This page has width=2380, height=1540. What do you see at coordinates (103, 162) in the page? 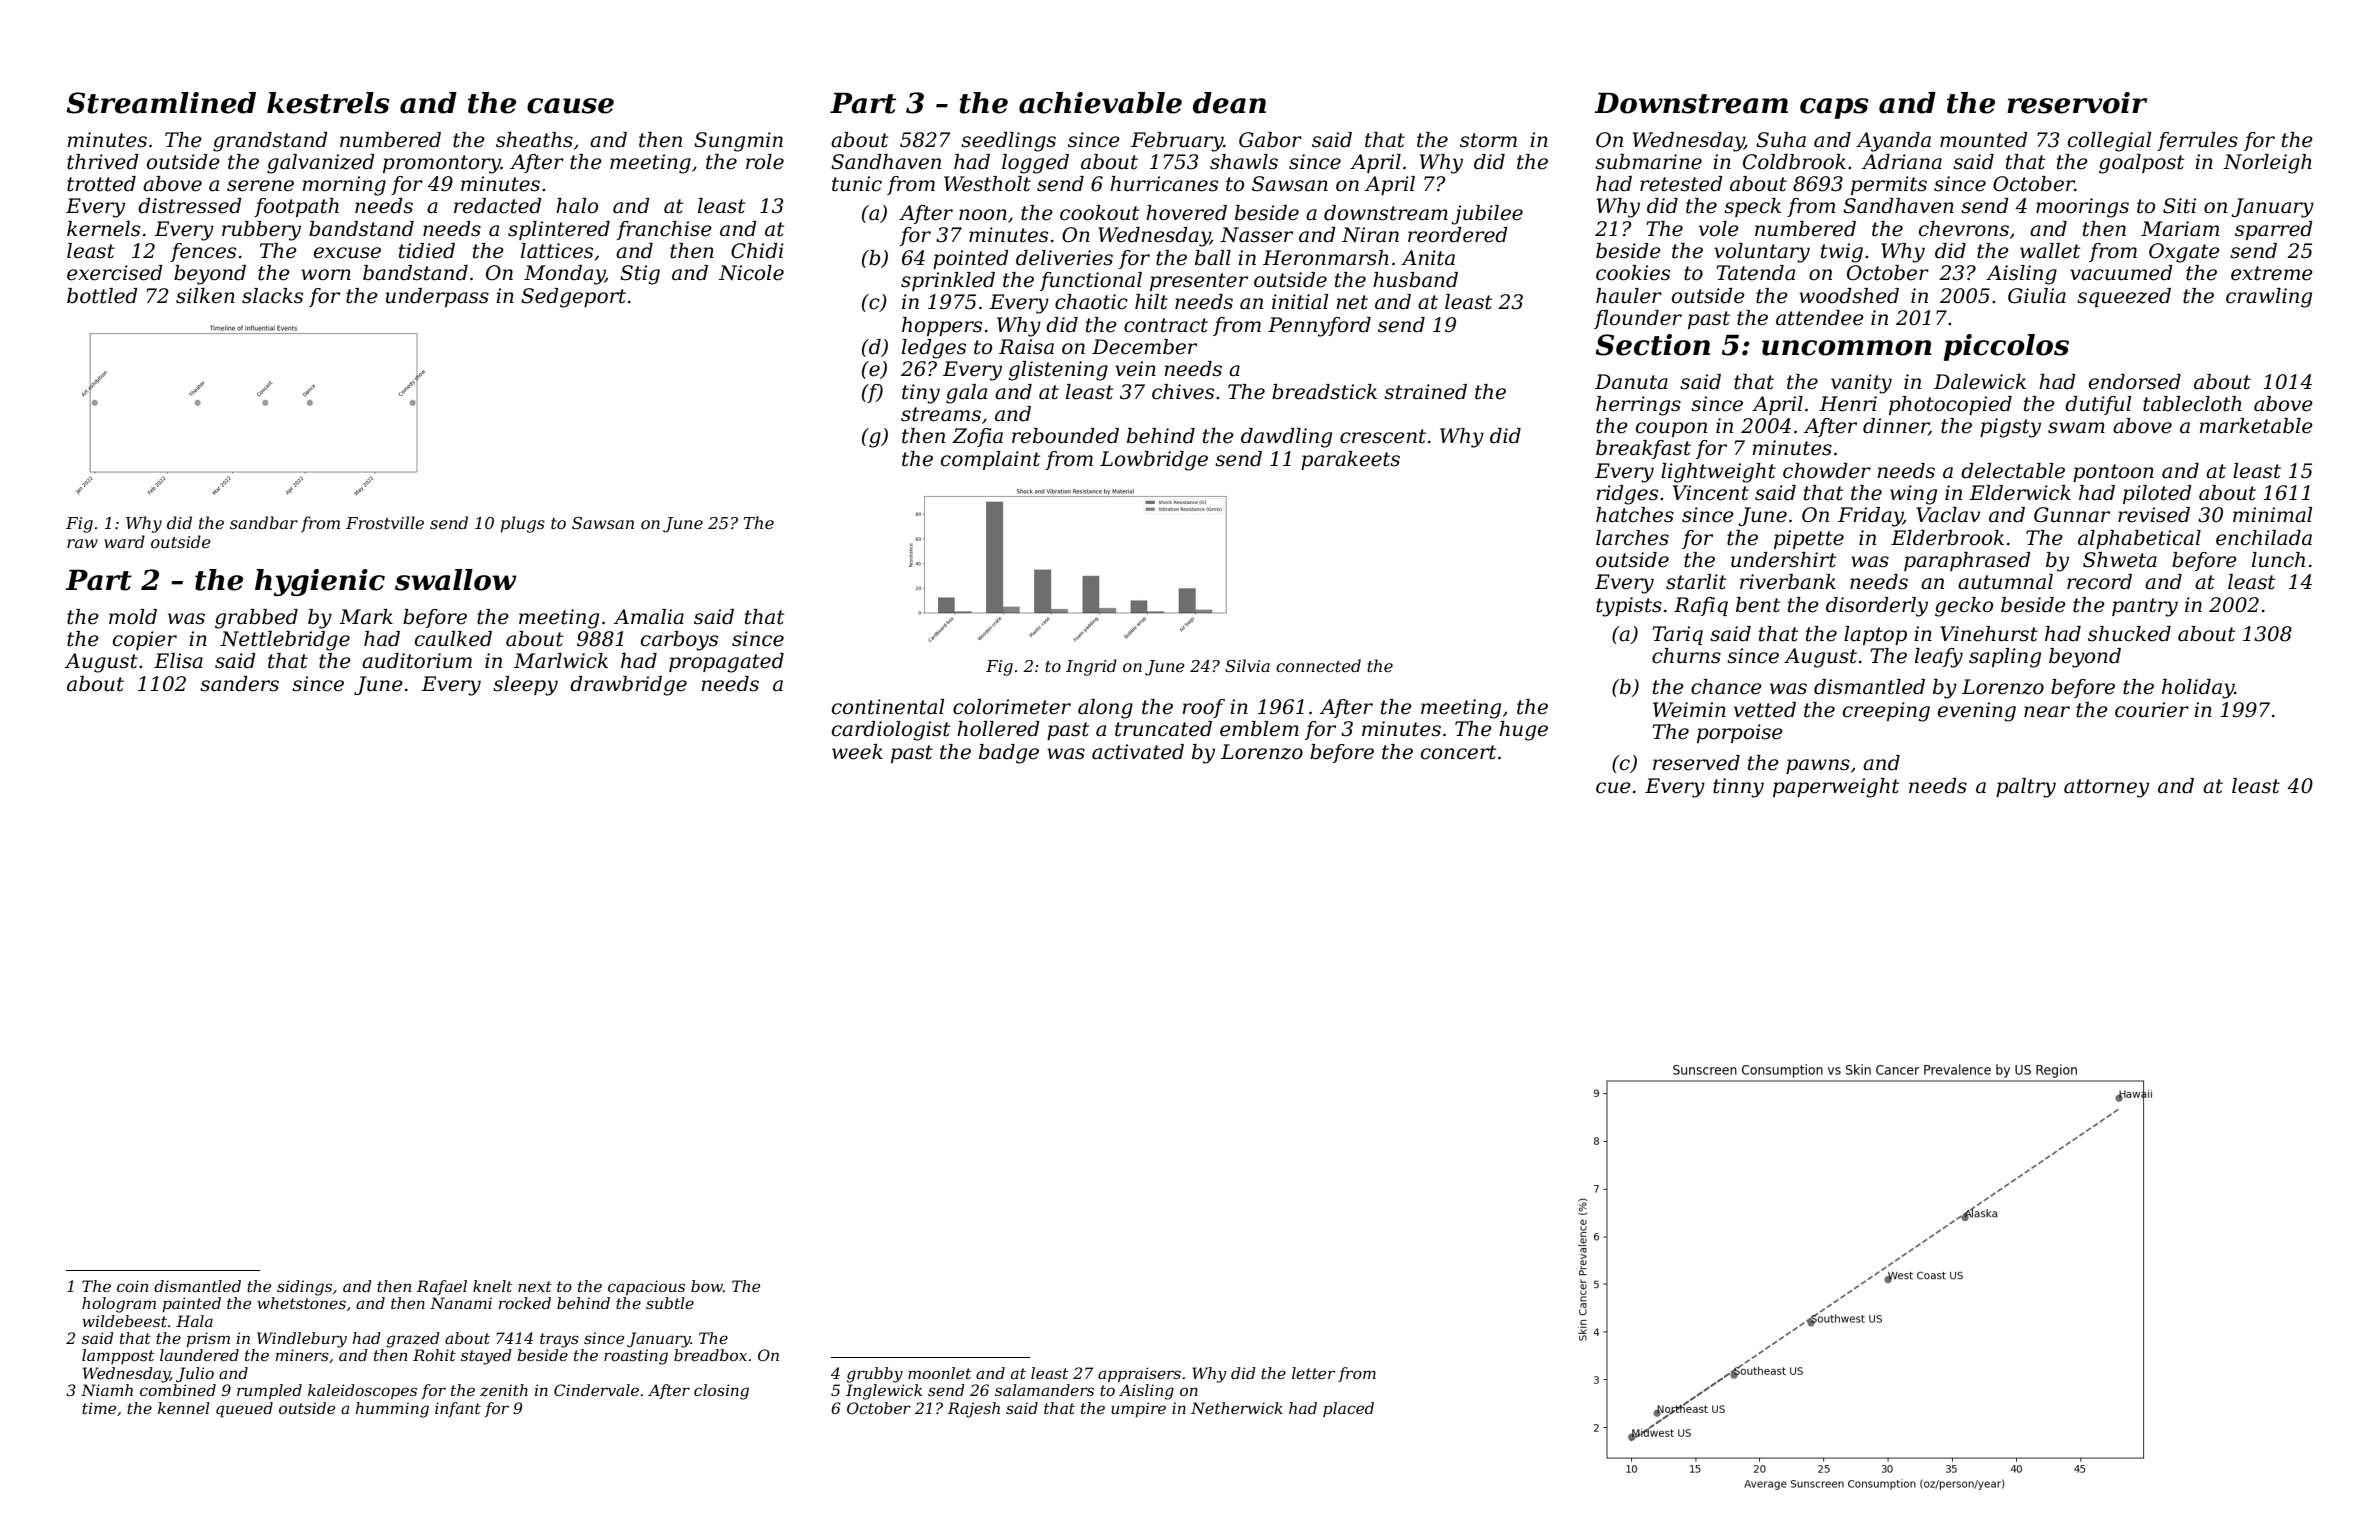
I see `thrived` at bounding box center [103, 162].
